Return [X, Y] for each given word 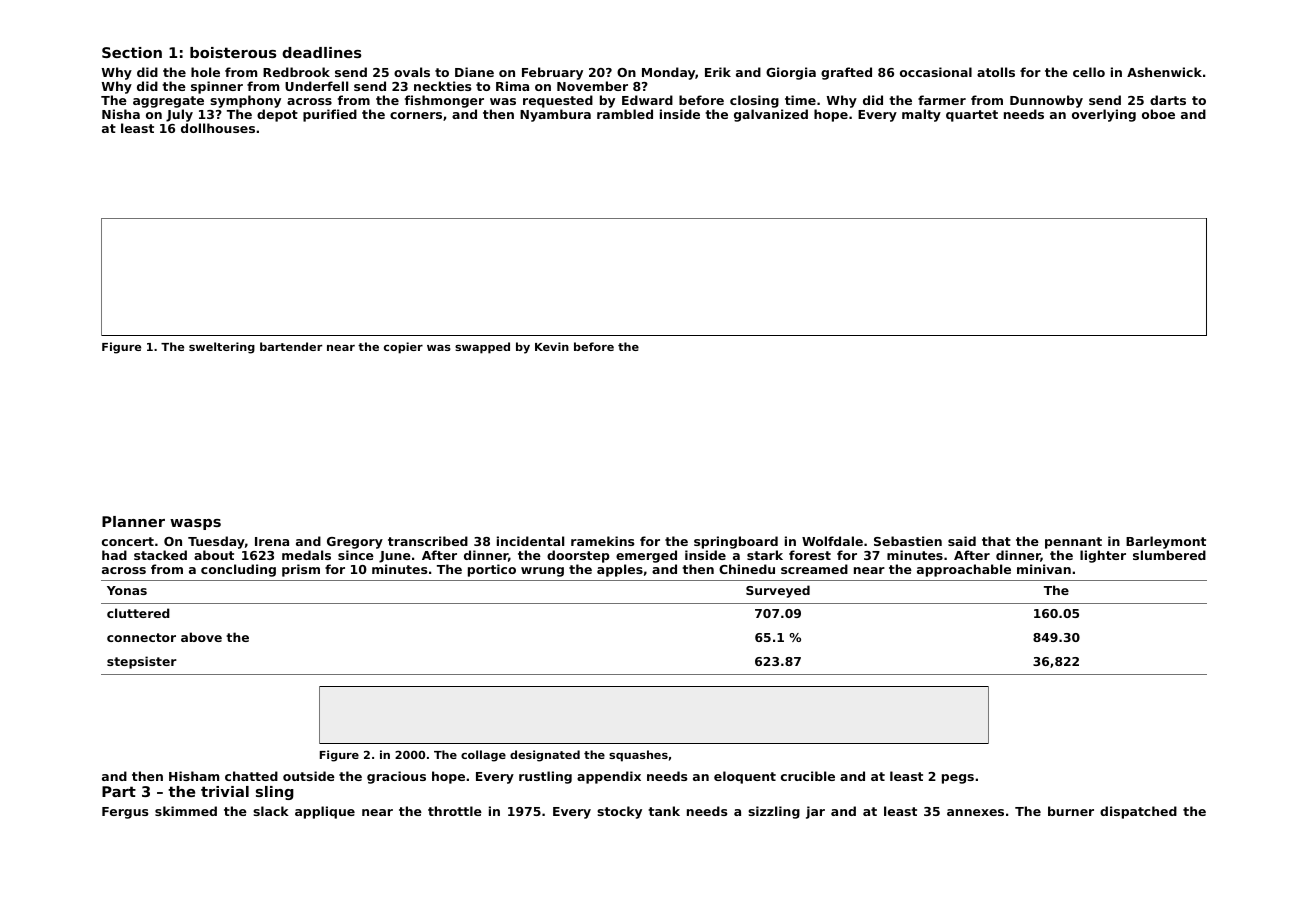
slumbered [1169, 555]
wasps [195, 524]
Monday [668, 73]
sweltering [222, 348]
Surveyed [778, 591]
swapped [482, 348]
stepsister [142, 662]
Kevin [552, 346]
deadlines [321, 52]
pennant [1073, 543]
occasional [936, 72]
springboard [736, 542]
